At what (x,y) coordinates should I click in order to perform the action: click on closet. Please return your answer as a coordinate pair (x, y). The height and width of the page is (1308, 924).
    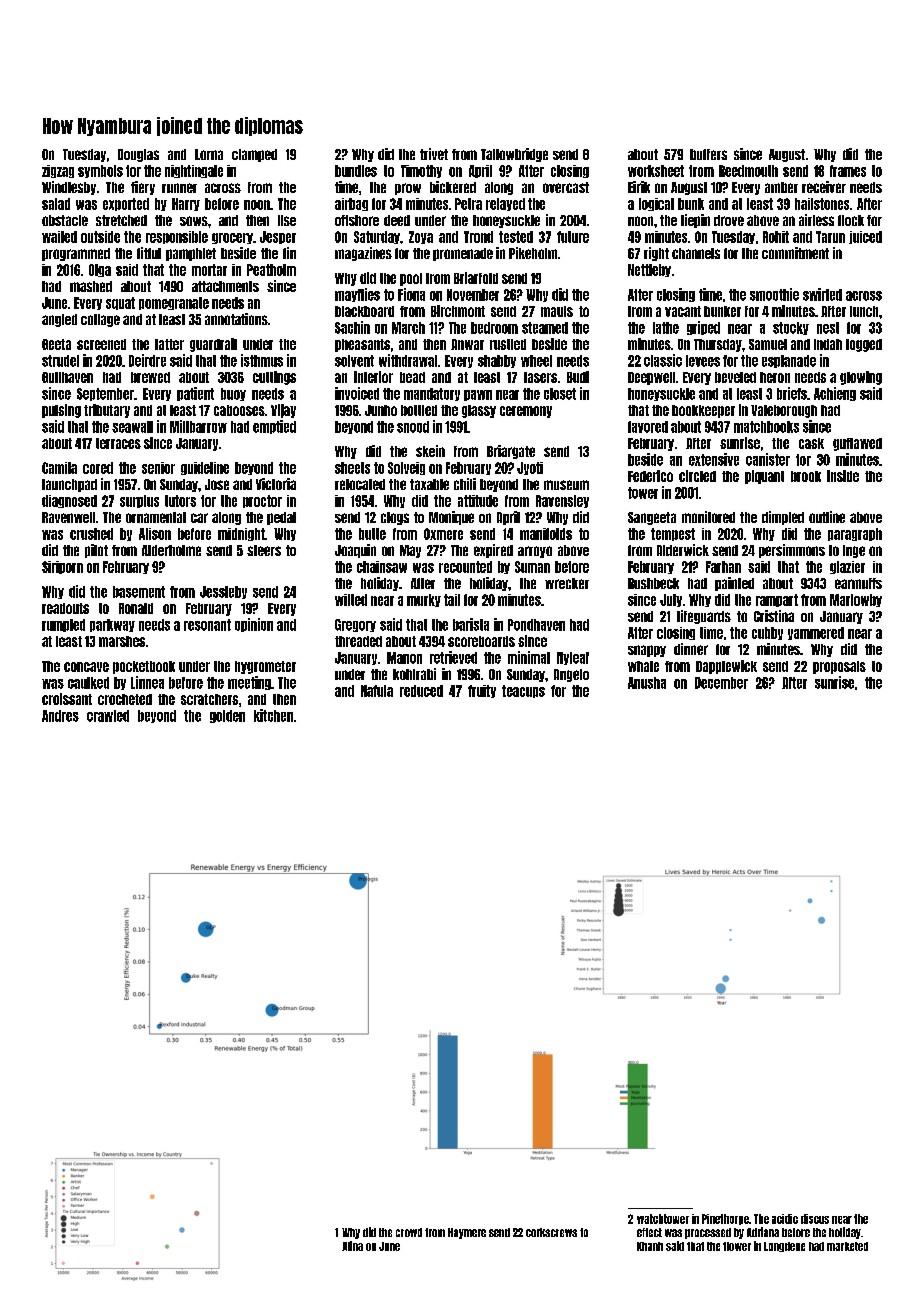
    Looking at the image, I should click on (560, 394).
